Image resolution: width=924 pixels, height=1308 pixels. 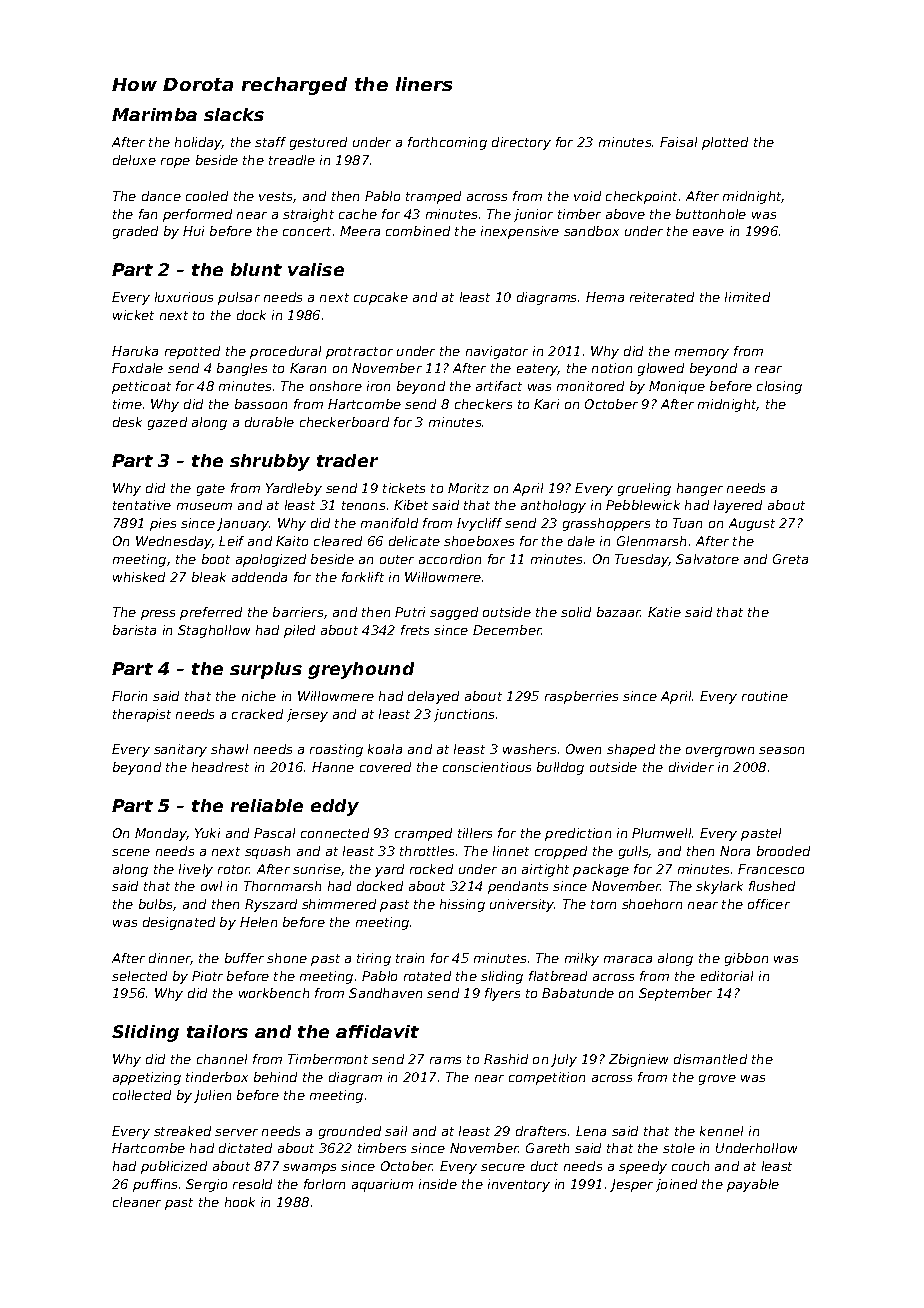 What do you see at coordinates (243, 524) in the page?
I see `January` at bounding box center [243, 524].
